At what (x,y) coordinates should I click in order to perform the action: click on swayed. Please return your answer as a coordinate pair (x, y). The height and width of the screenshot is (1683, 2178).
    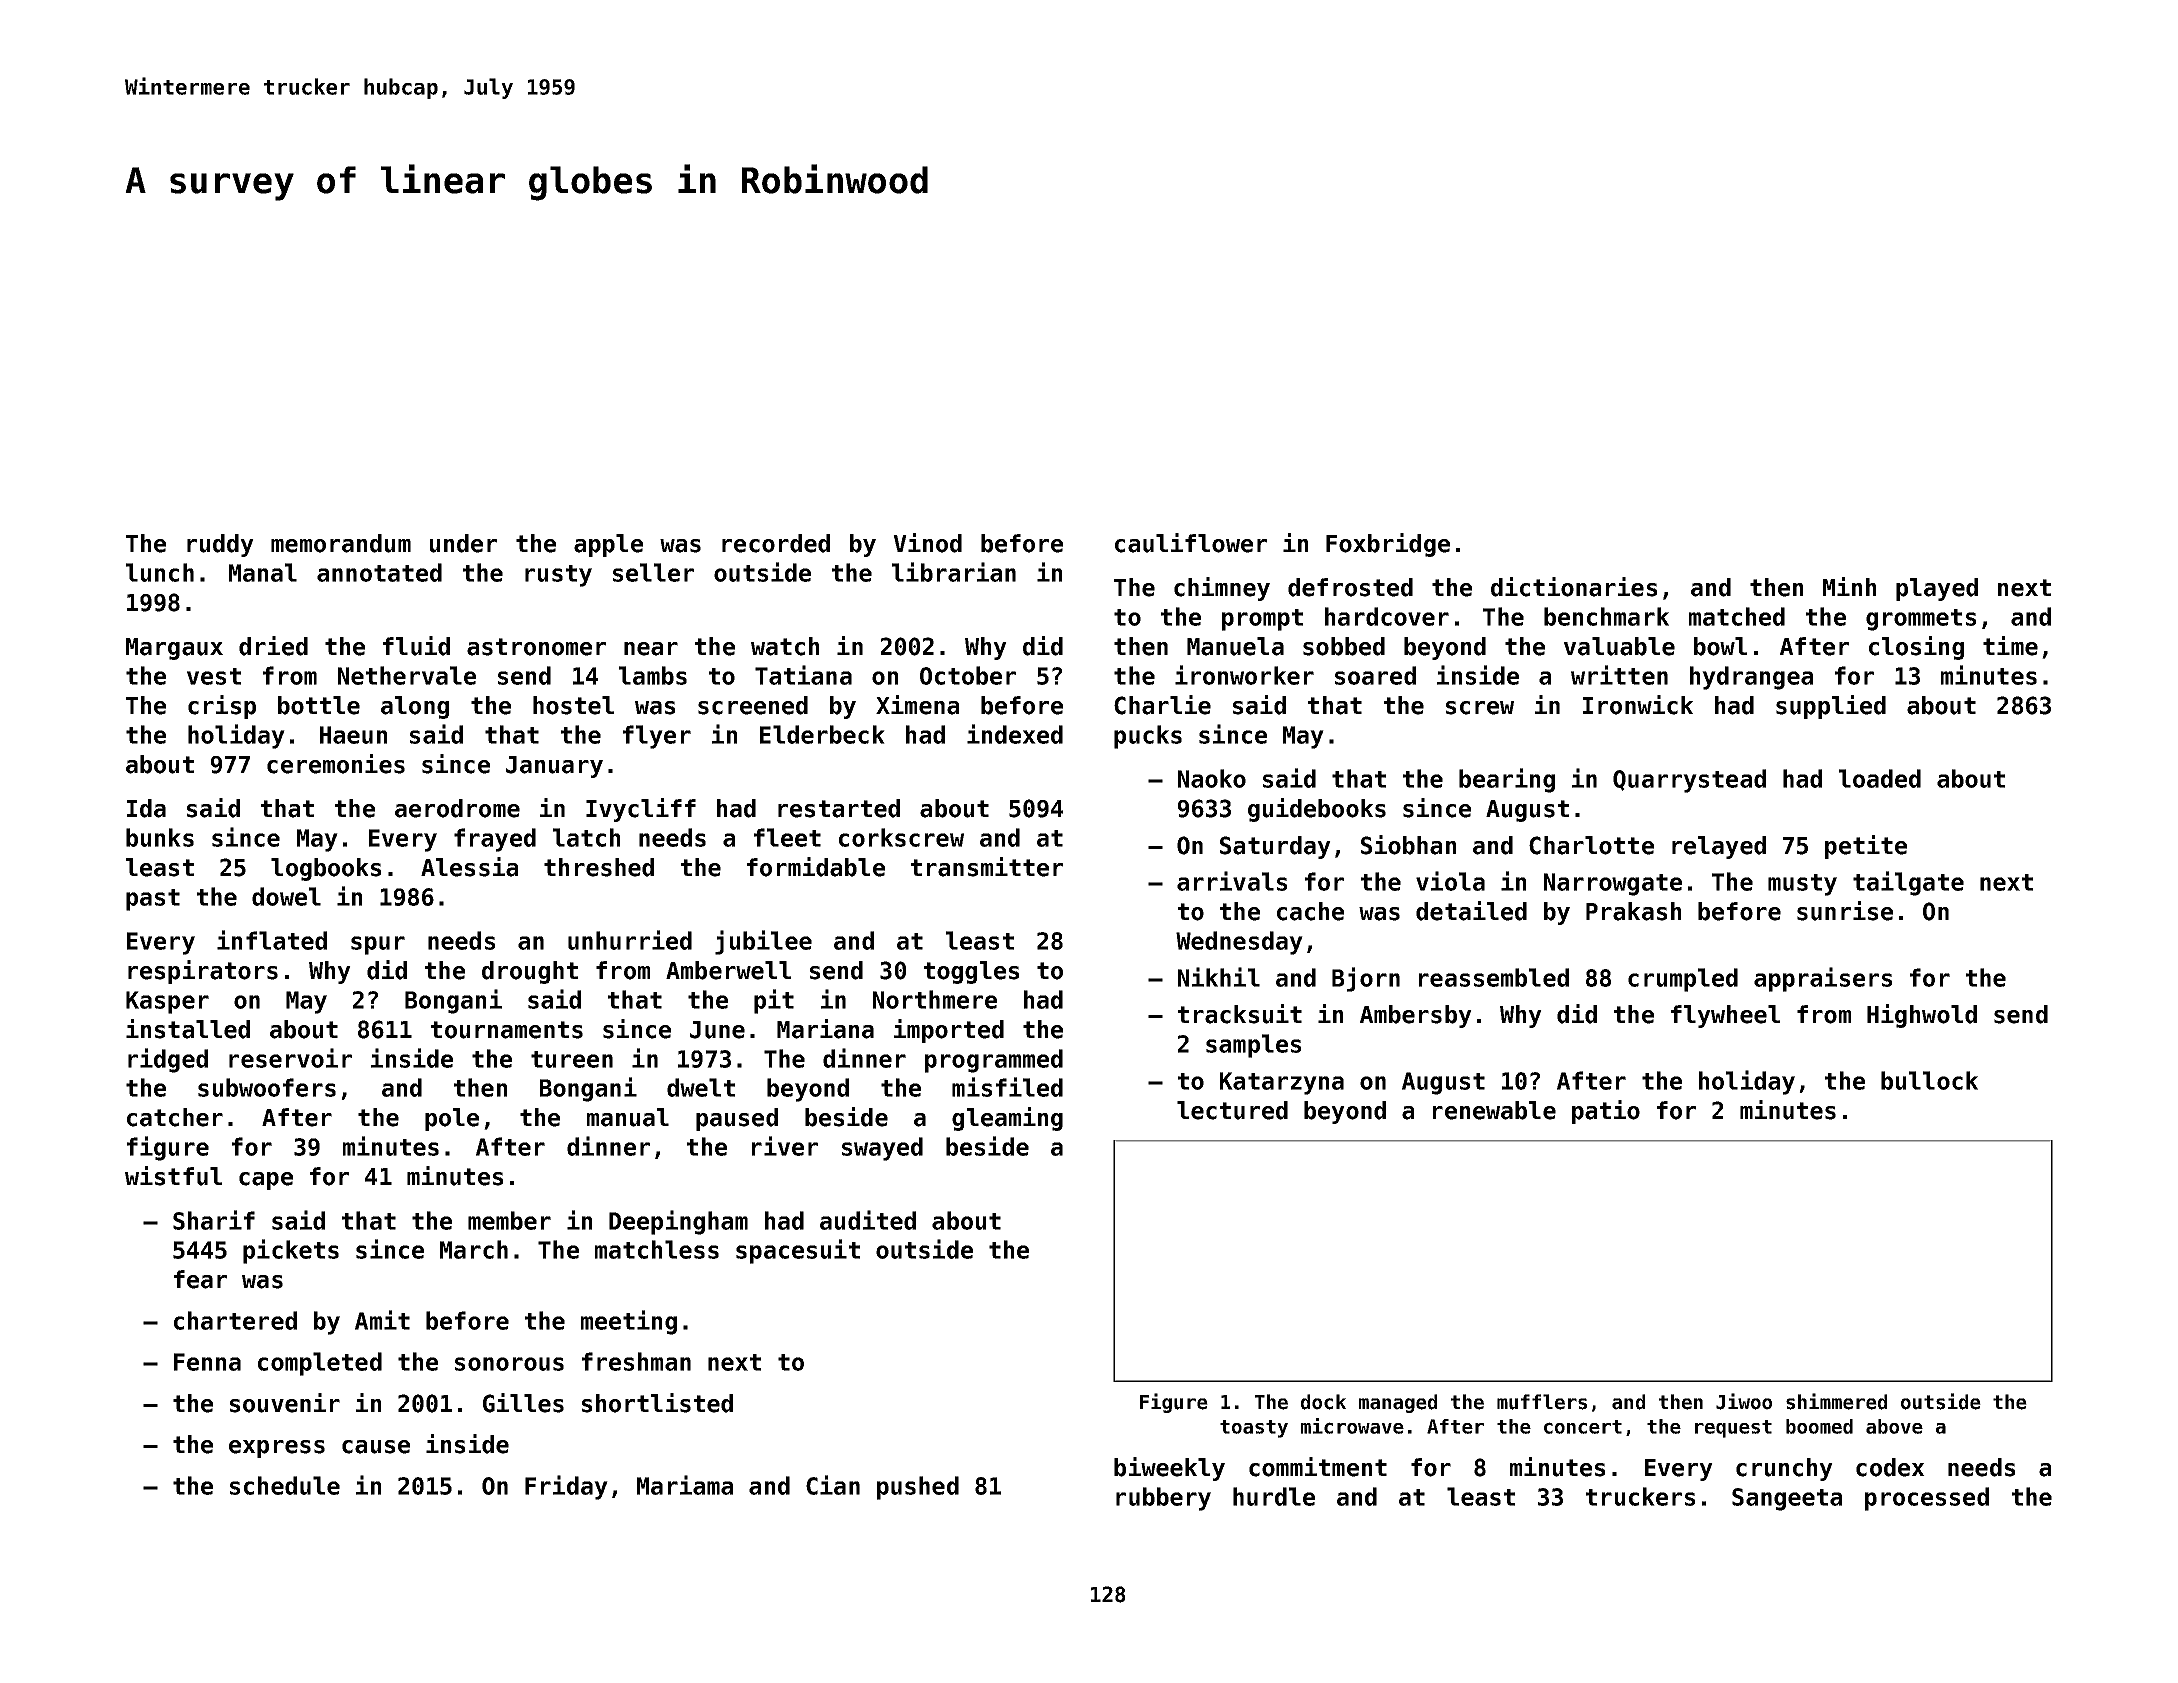
    Looking at the image, I should click on (882, 1149).
